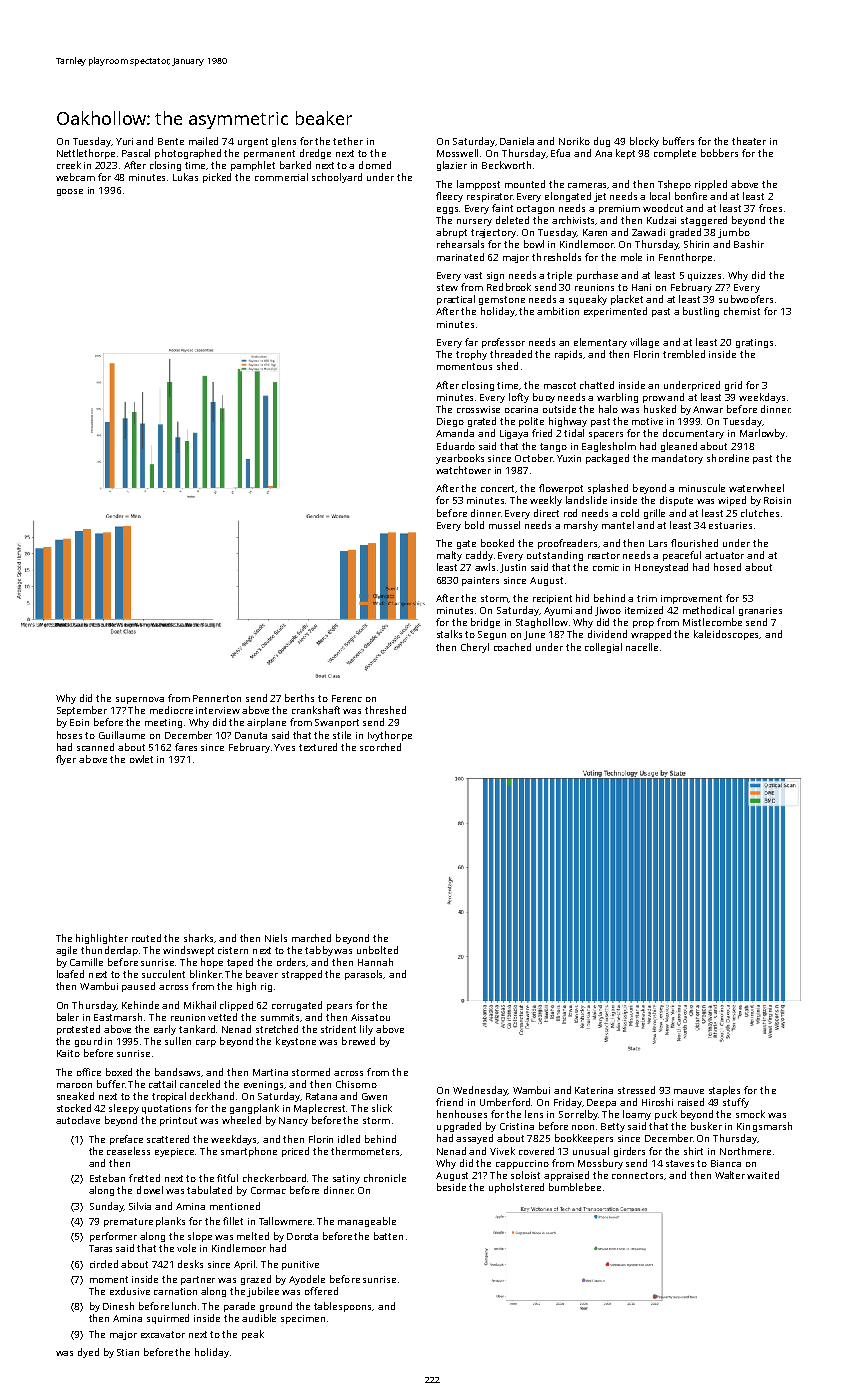 The image size is (849, 1400). Describe the element at coordinates (217, 698) in the screenshot. I see `Pennerton` at that location.
